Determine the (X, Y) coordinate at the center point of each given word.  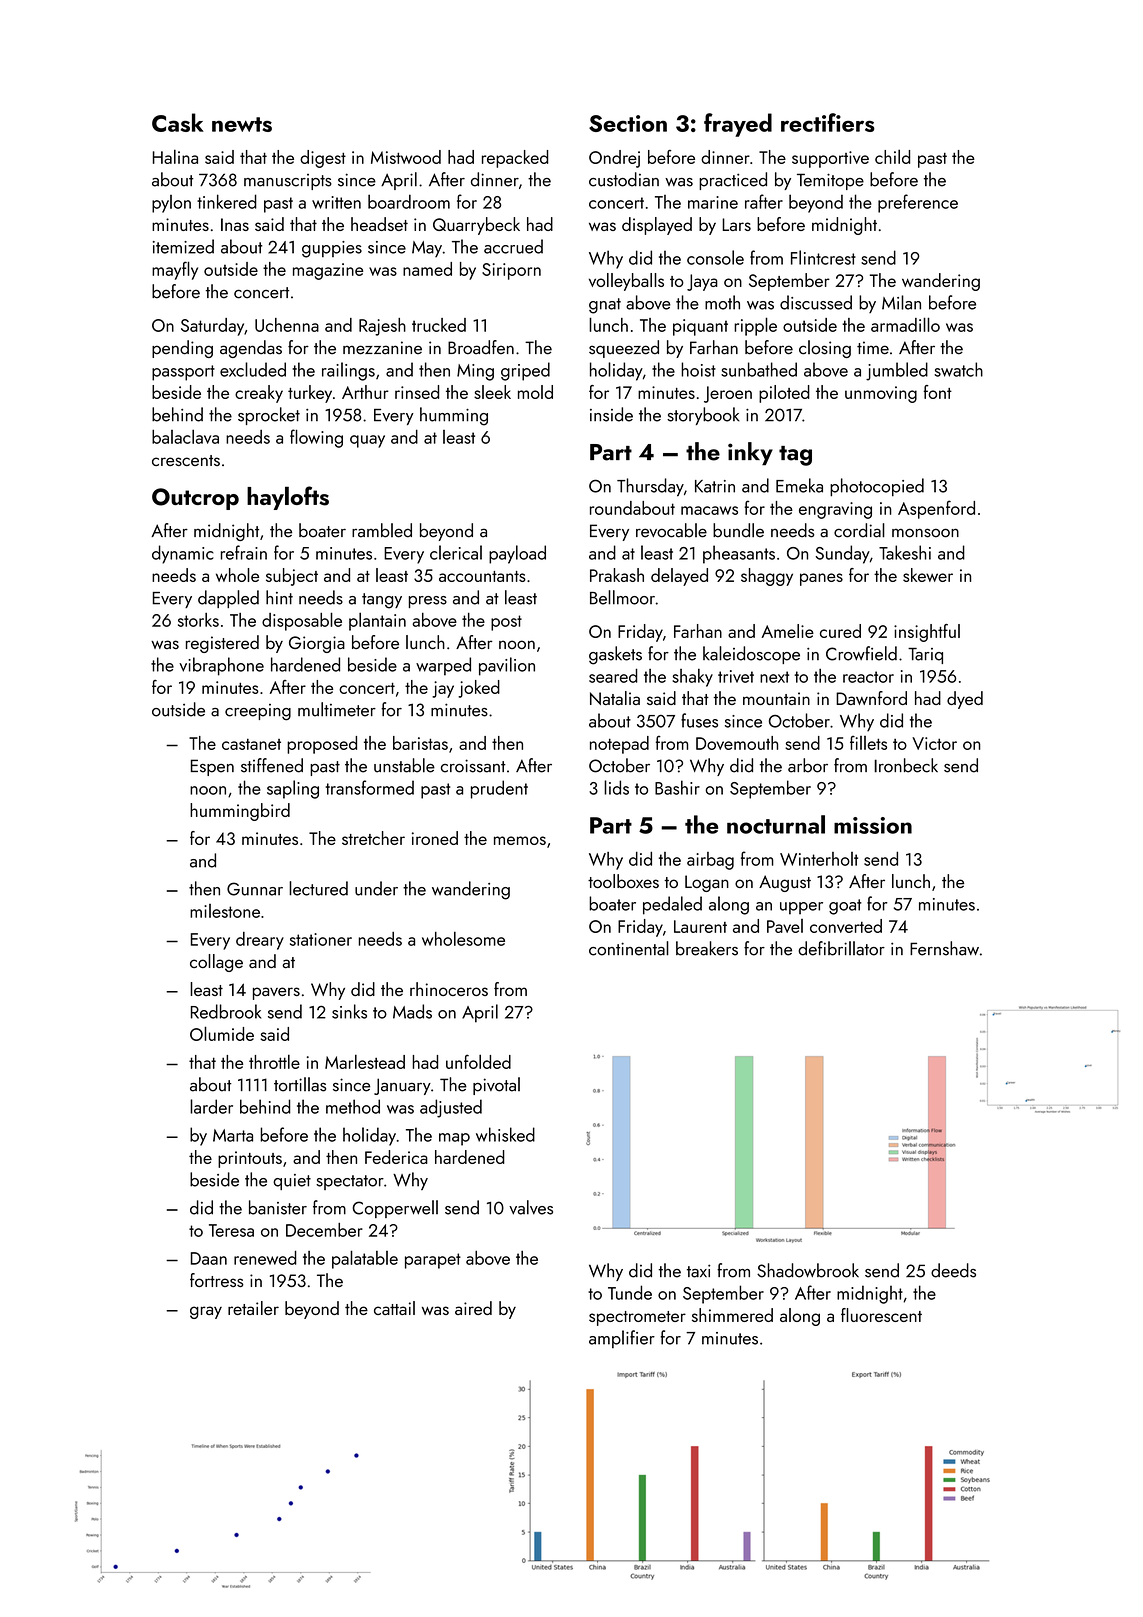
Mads (412, 1011)
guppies (332, 249)
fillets (868, 743)
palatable (365, 1259)
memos (520, 840)
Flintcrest (823, 257)
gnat (605, 306)
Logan (707, 883)
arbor (808, 765)
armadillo (905, 324)
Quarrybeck (476, 226)
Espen (212, 767)
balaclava (185, 436)
